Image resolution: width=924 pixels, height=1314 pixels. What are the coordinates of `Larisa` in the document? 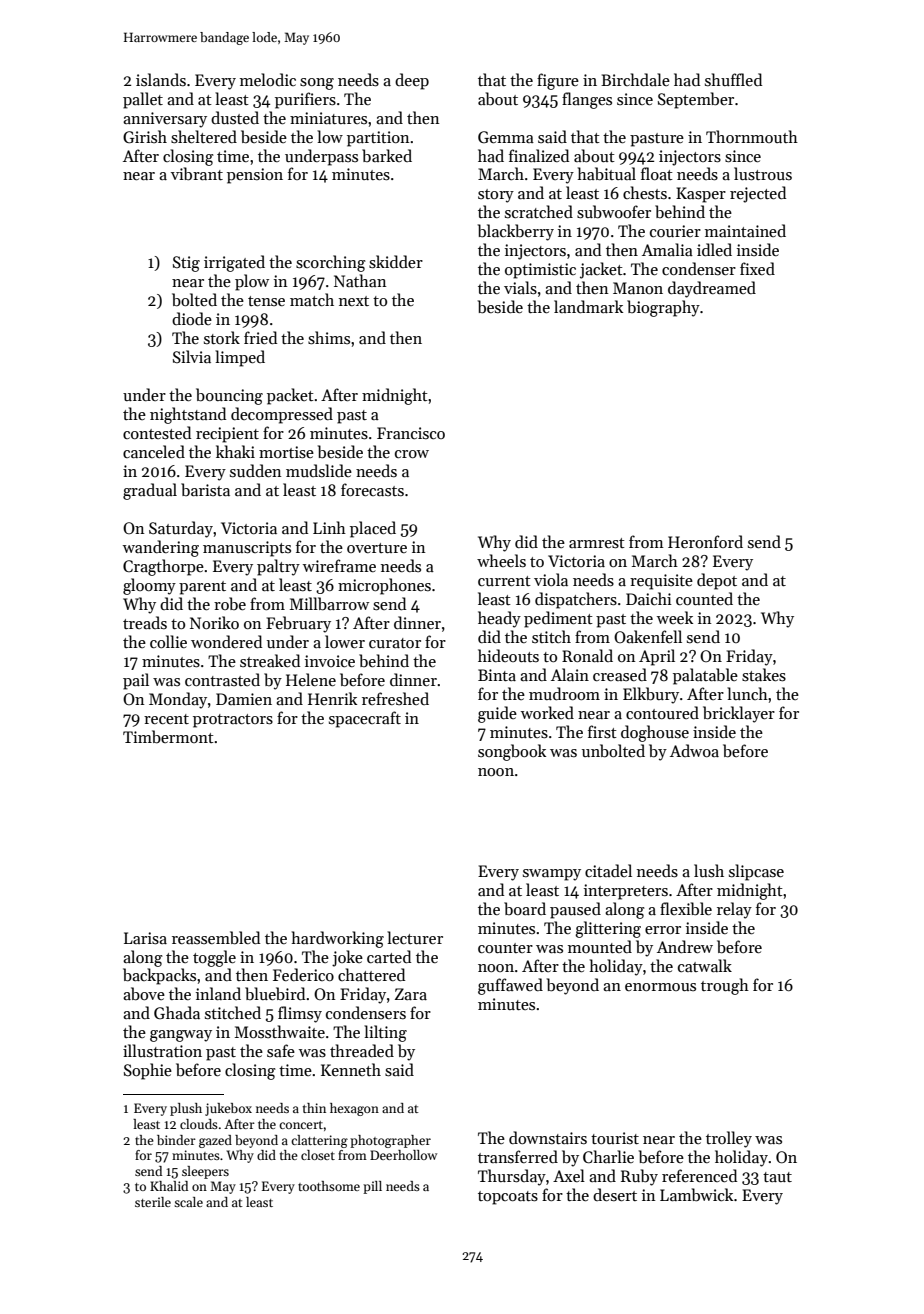 It's located at (145, 938).
